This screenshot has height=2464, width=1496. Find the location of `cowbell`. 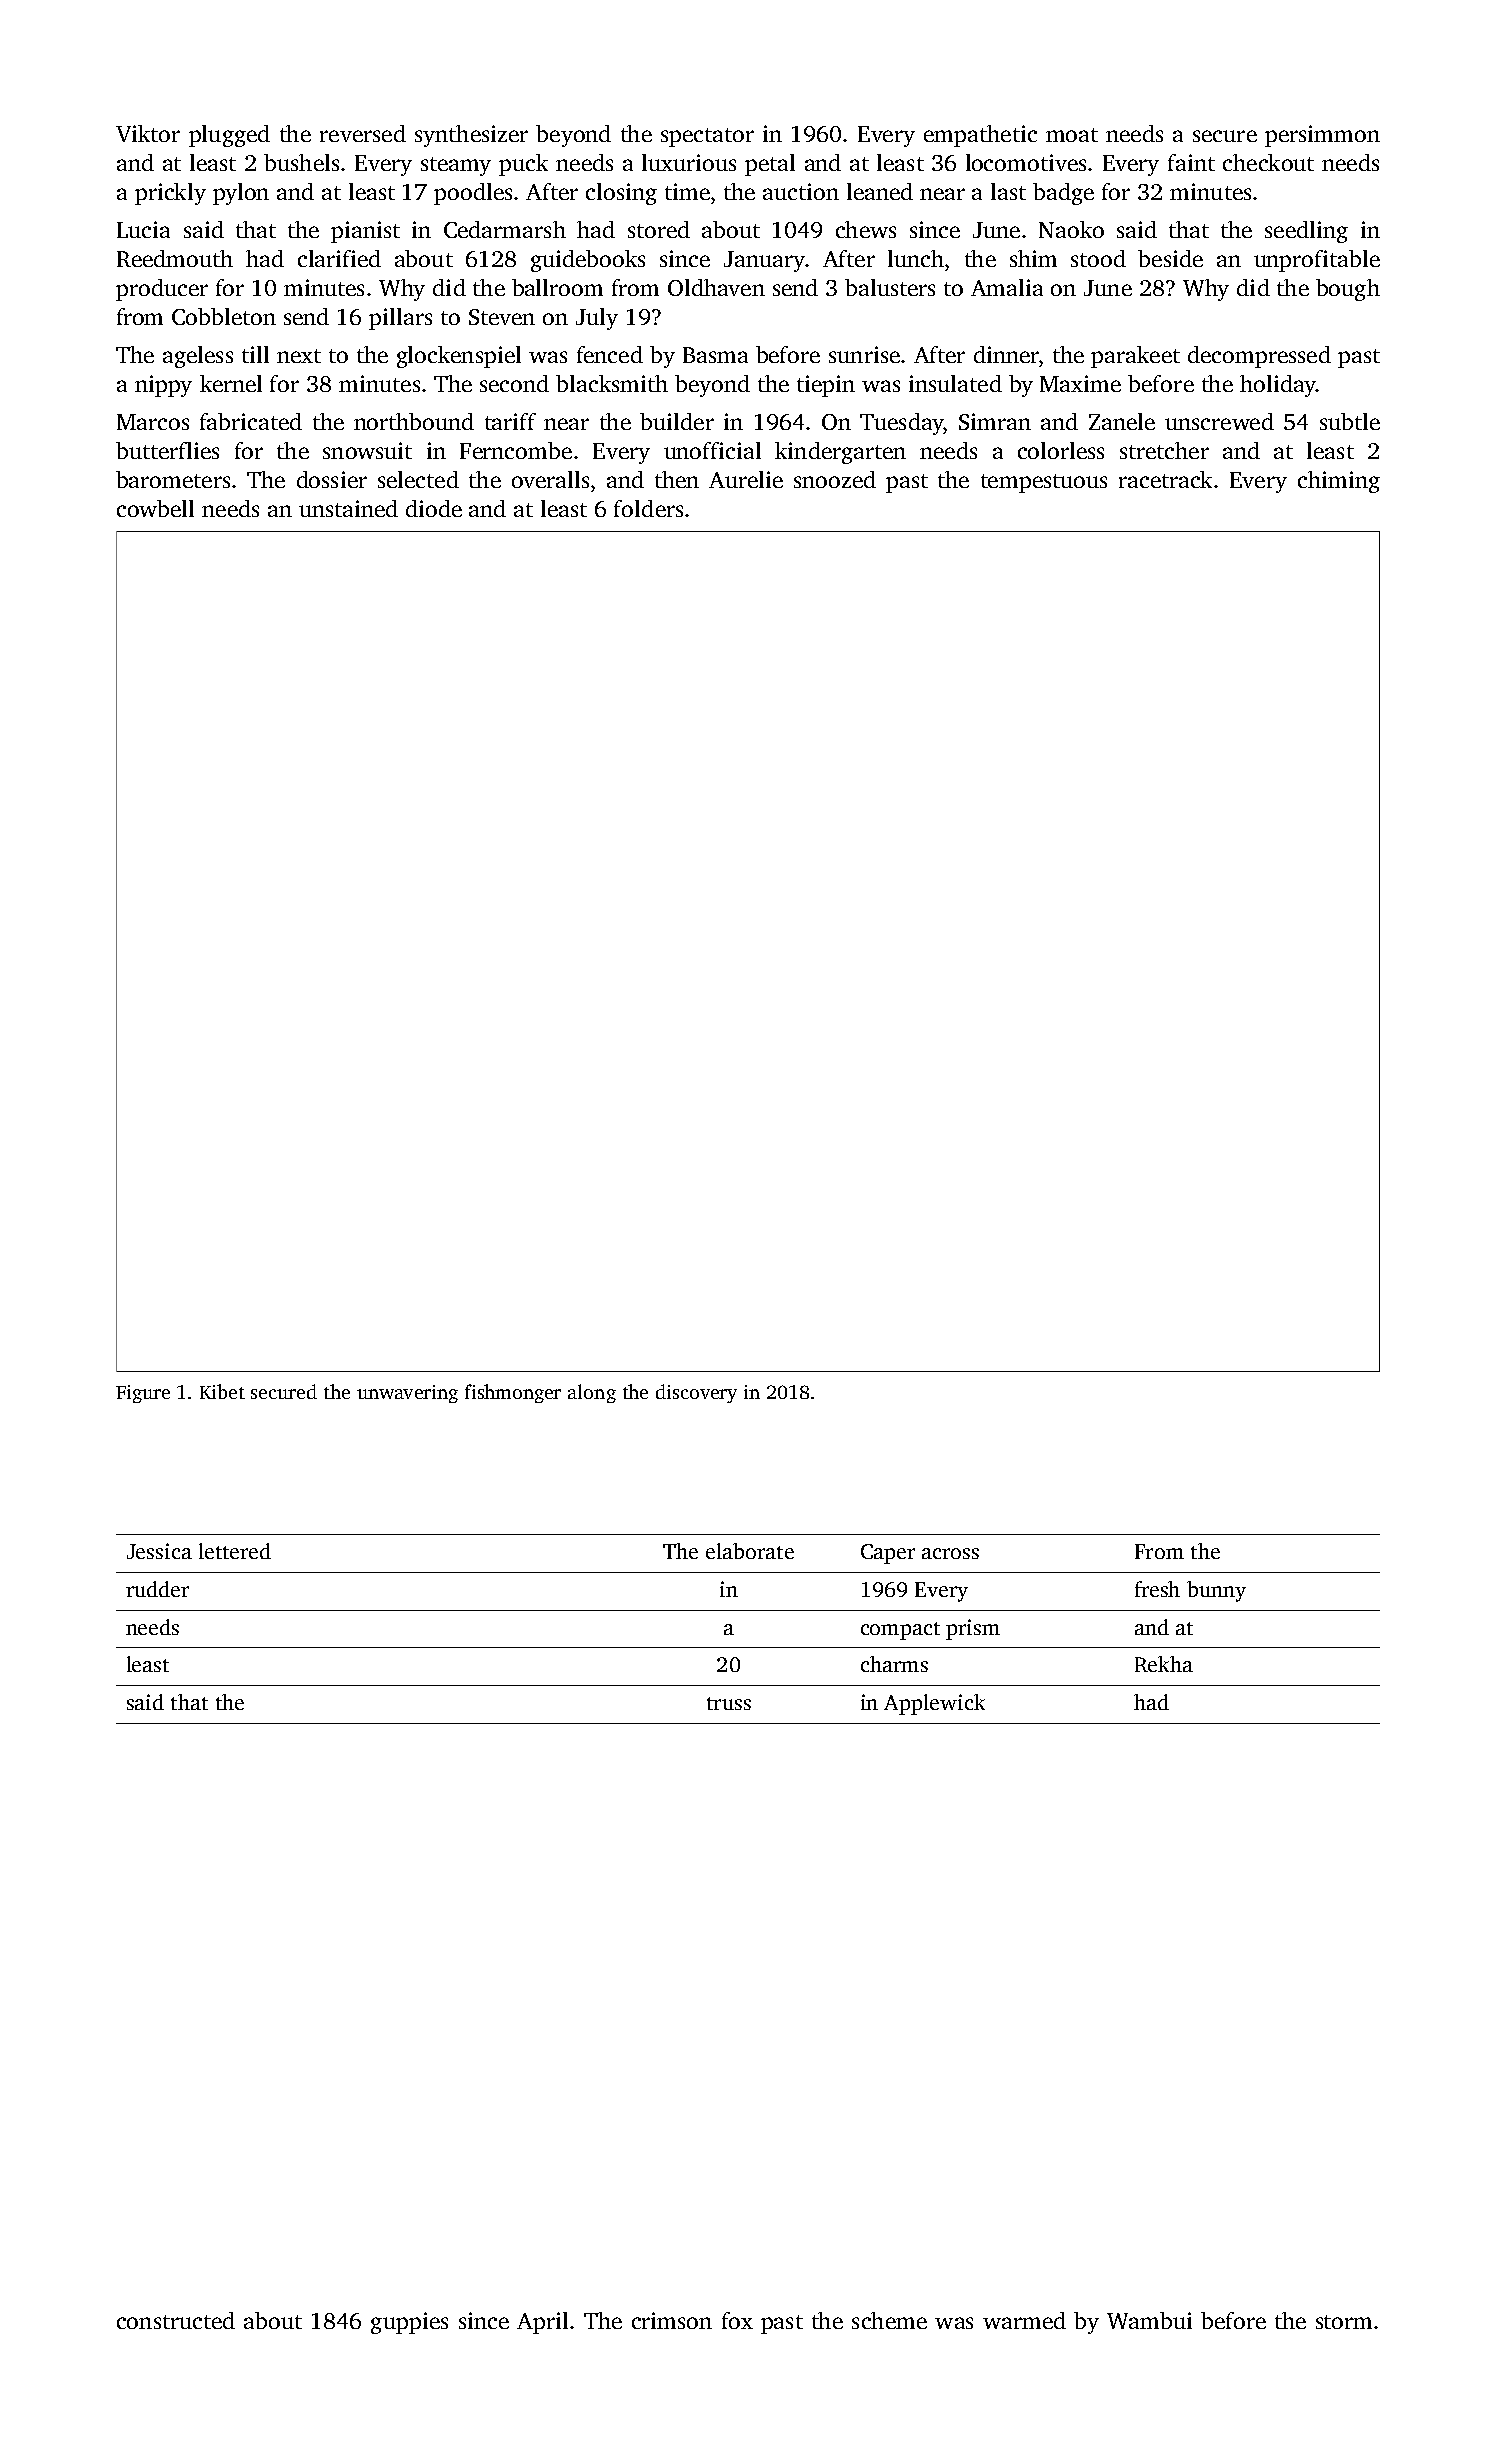

cowbell is located at coordinates (155, 508).
